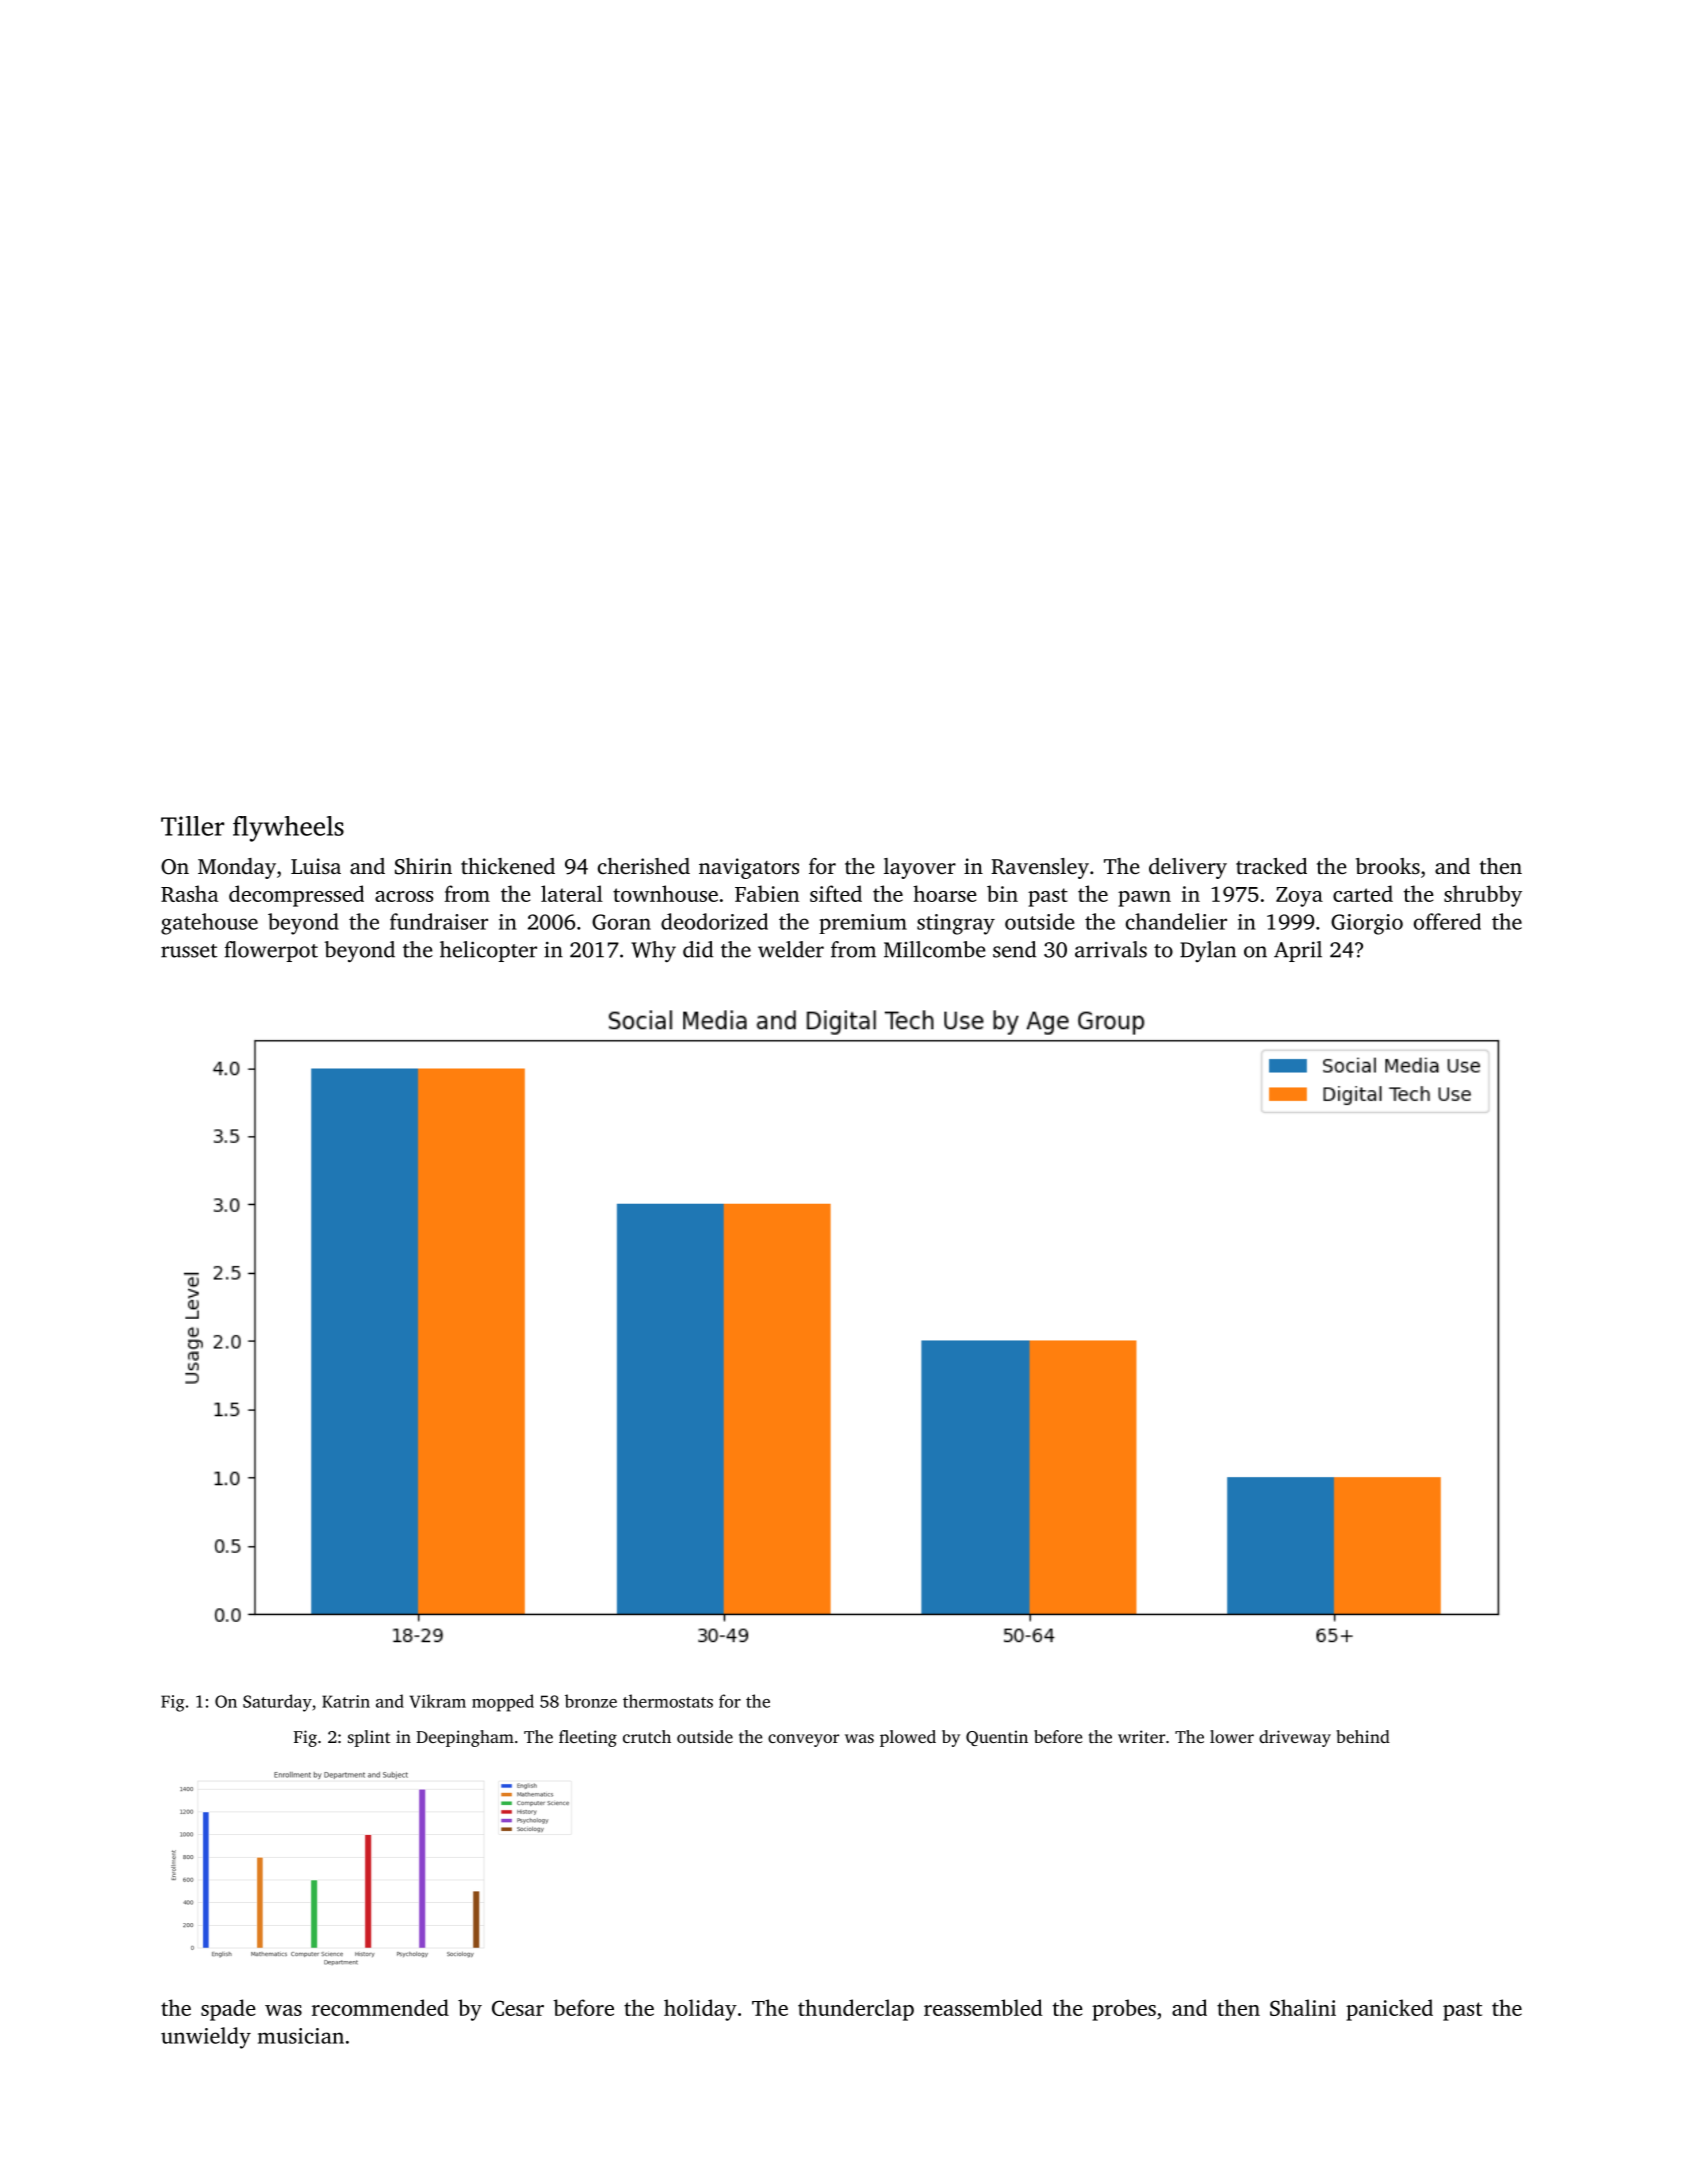  I want to click on thermostats, so click(668, 1701).
